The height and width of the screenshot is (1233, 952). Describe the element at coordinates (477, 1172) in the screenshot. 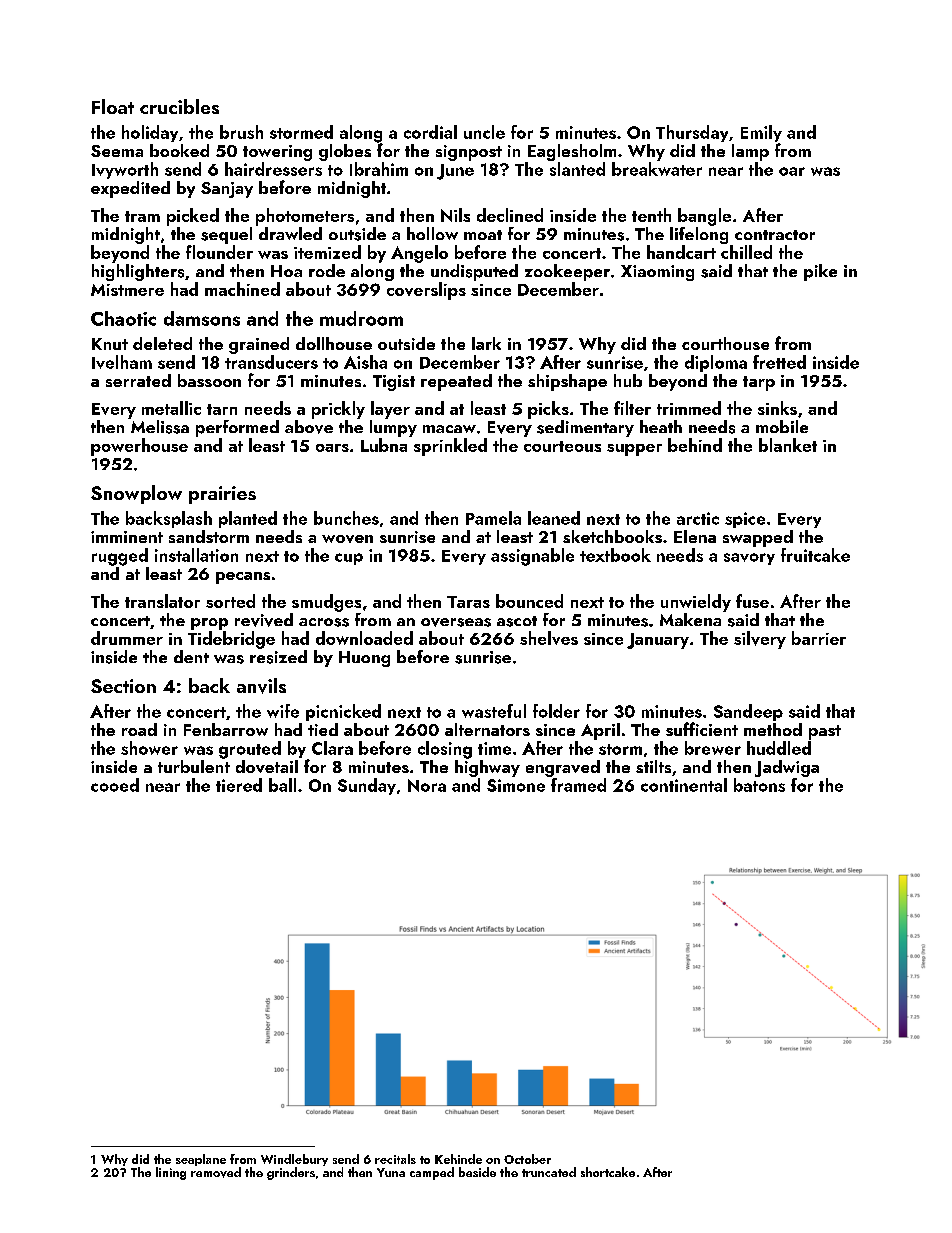

I see `beside` at that location.
